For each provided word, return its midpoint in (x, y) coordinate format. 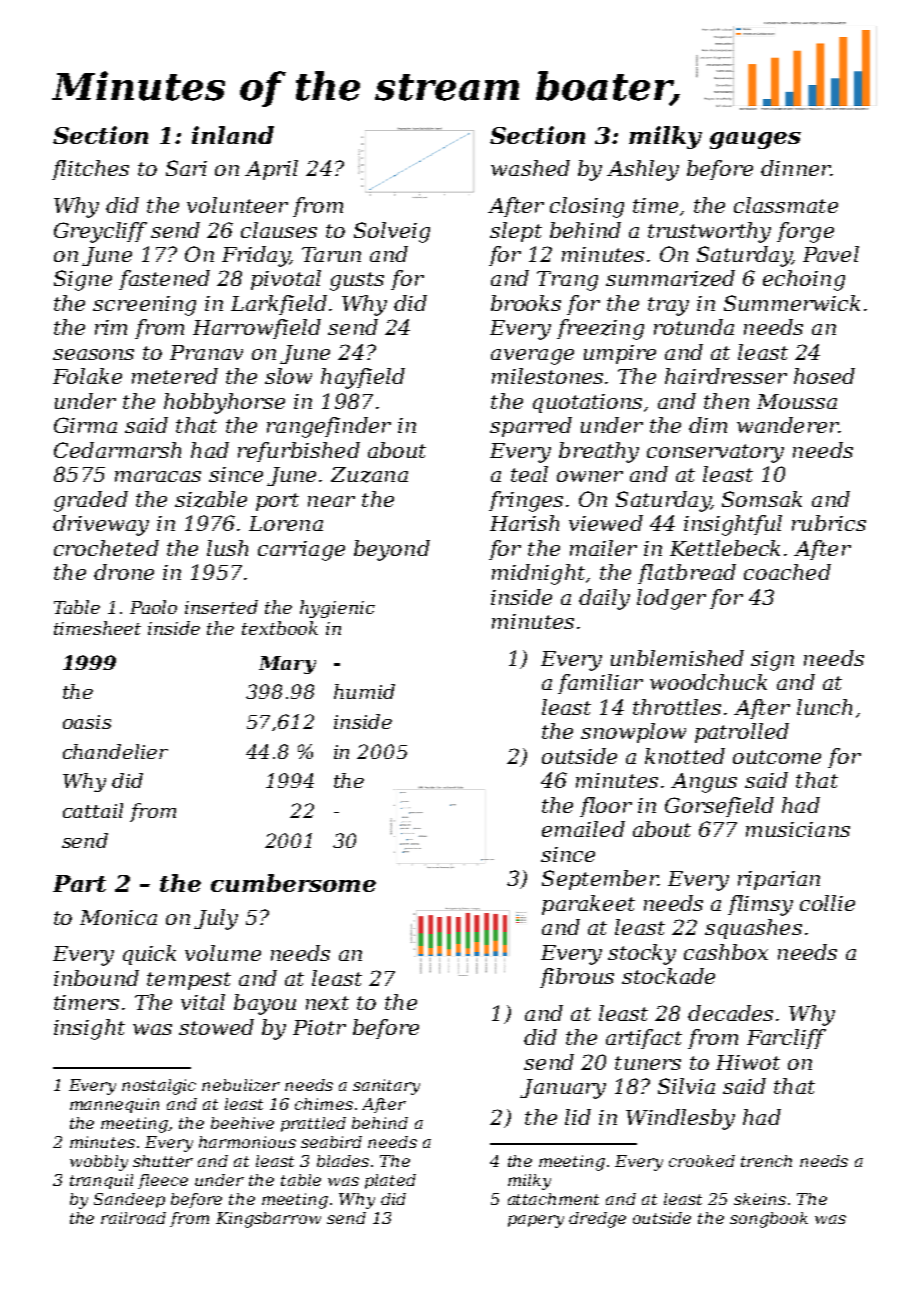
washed (530, 168)
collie (827, 903)
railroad (133, 1218)
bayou (265, 1004)
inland (233, 135)
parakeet (588, 905)
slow (288, 376)
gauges (755, 140)
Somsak (762, 499)
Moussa (797, 401)
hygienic (337, 609)
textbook (280, 628)
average (532, 357)
